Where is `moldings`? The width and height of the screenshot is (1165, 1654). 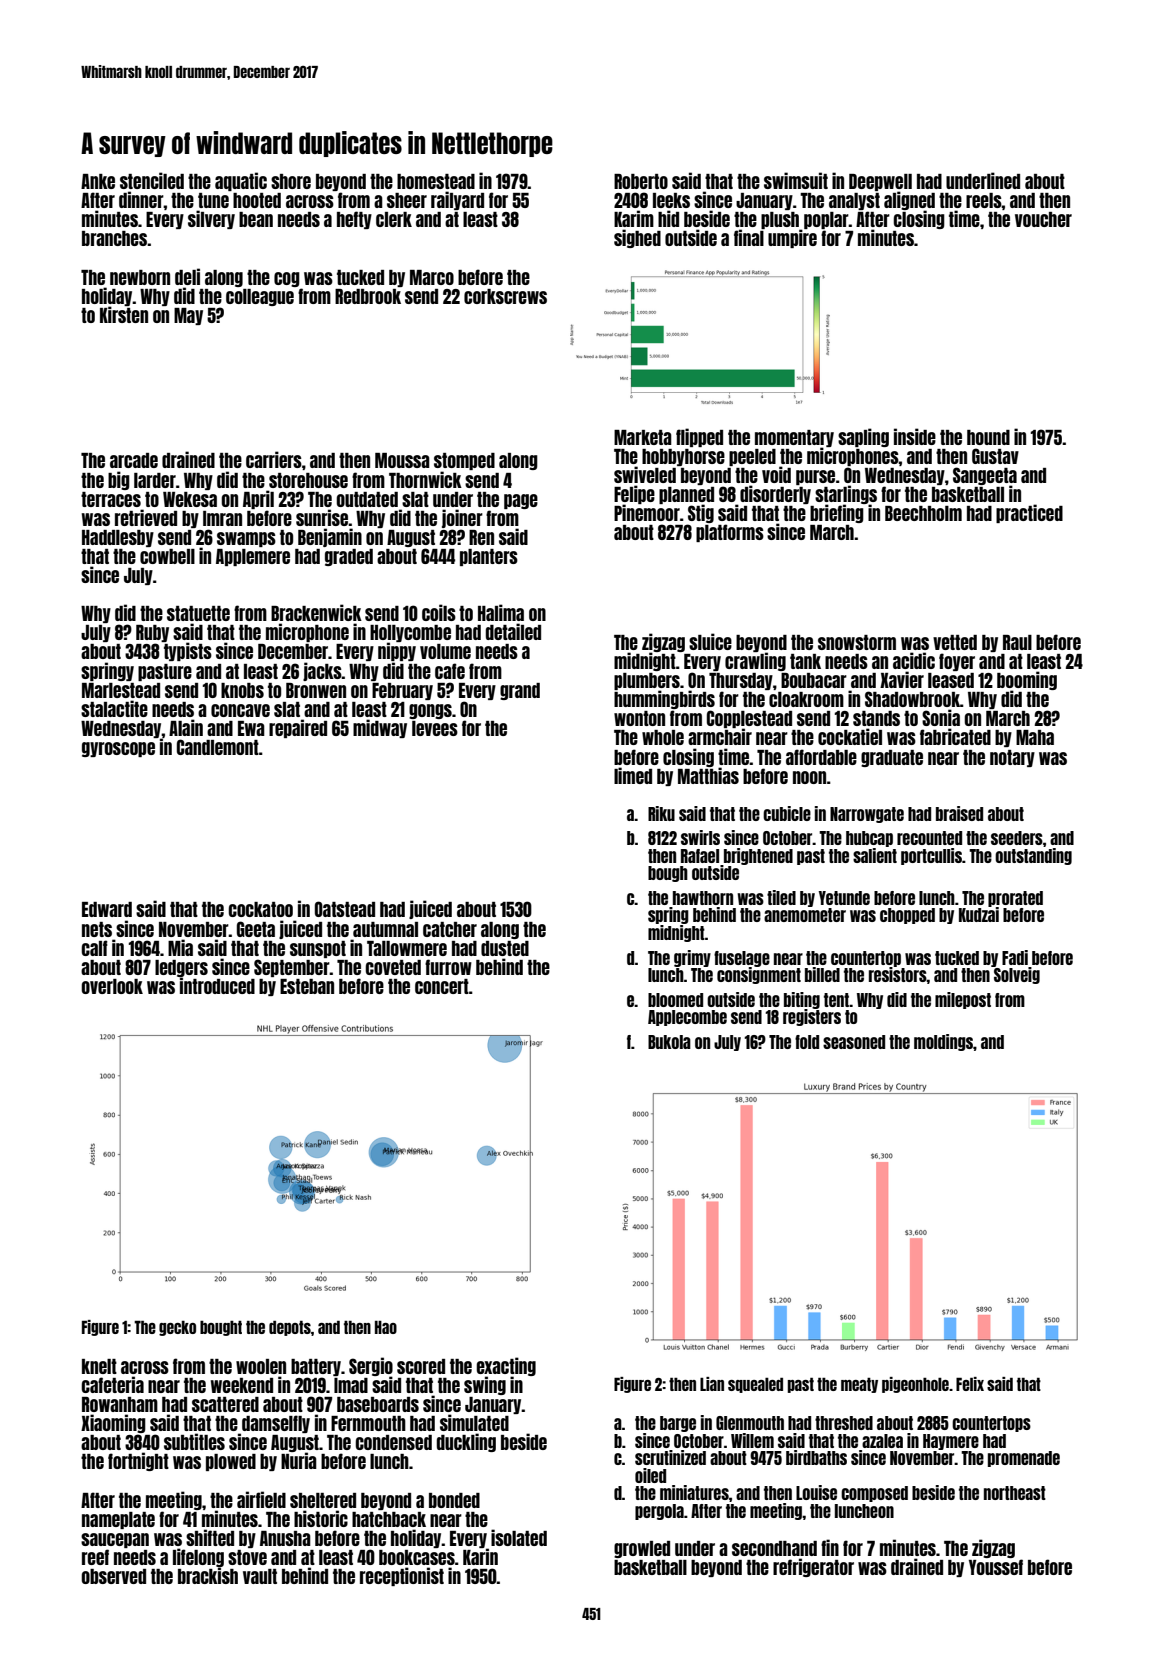 moldings is located at coordinates (943, 1042).
